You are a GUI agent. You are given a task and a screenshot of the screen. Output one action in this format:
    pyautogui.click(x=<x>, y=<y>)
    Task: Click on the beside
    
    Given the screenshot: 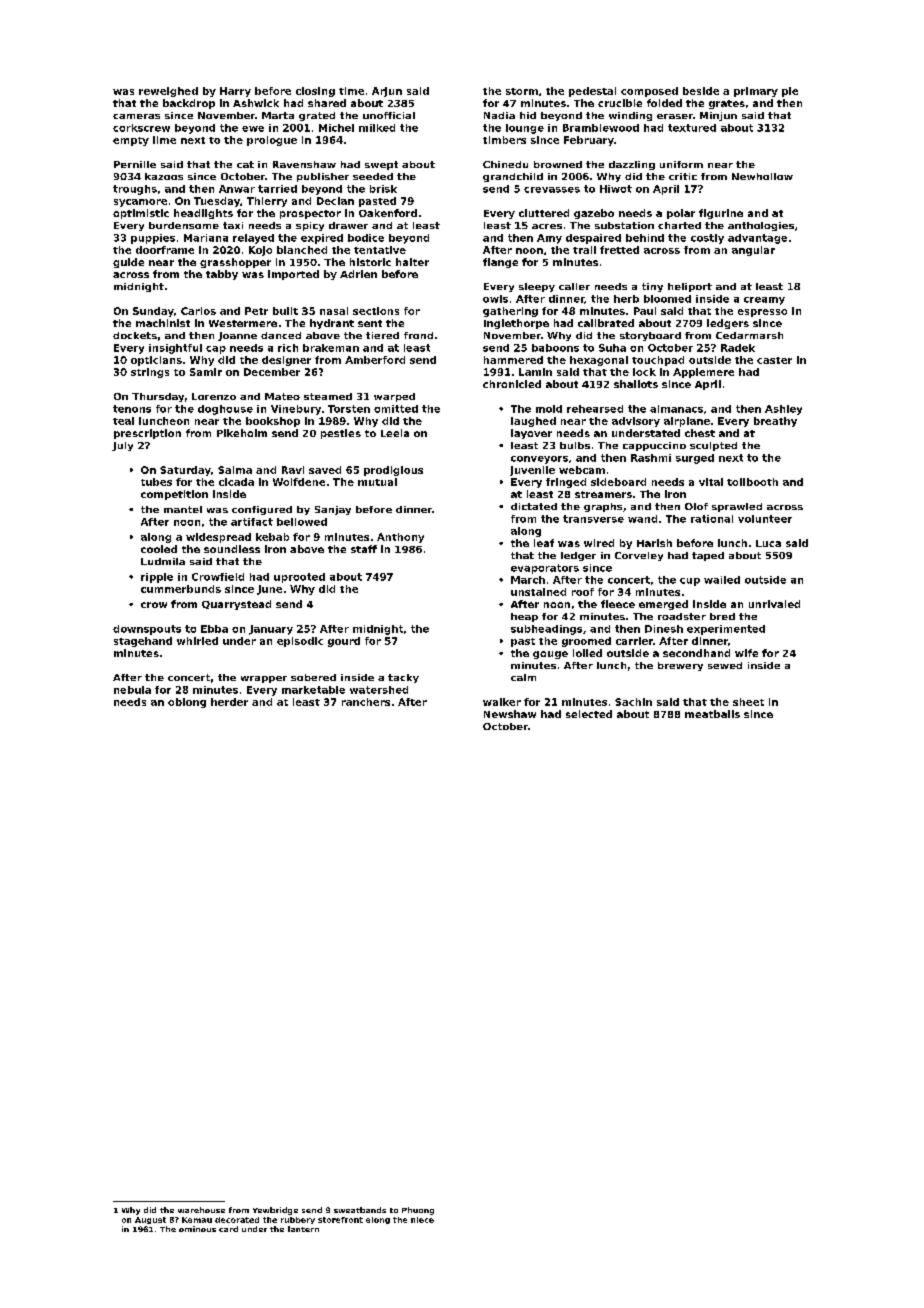 What is the action you would take?
    pyautogui.click(x=701, y=91)
